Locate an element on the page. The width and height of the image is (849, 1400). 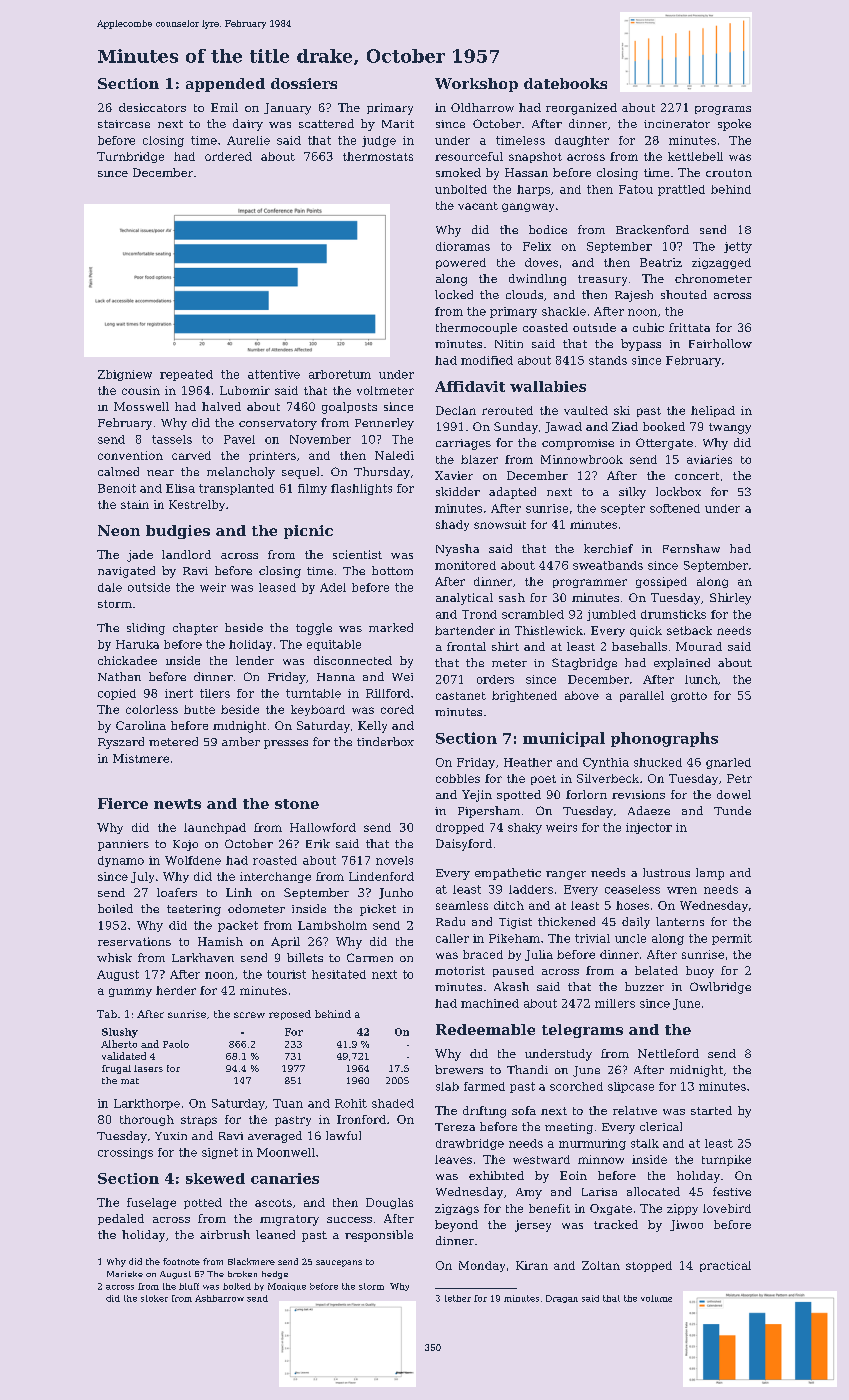
tether is located at coordinates (458, 1298).
